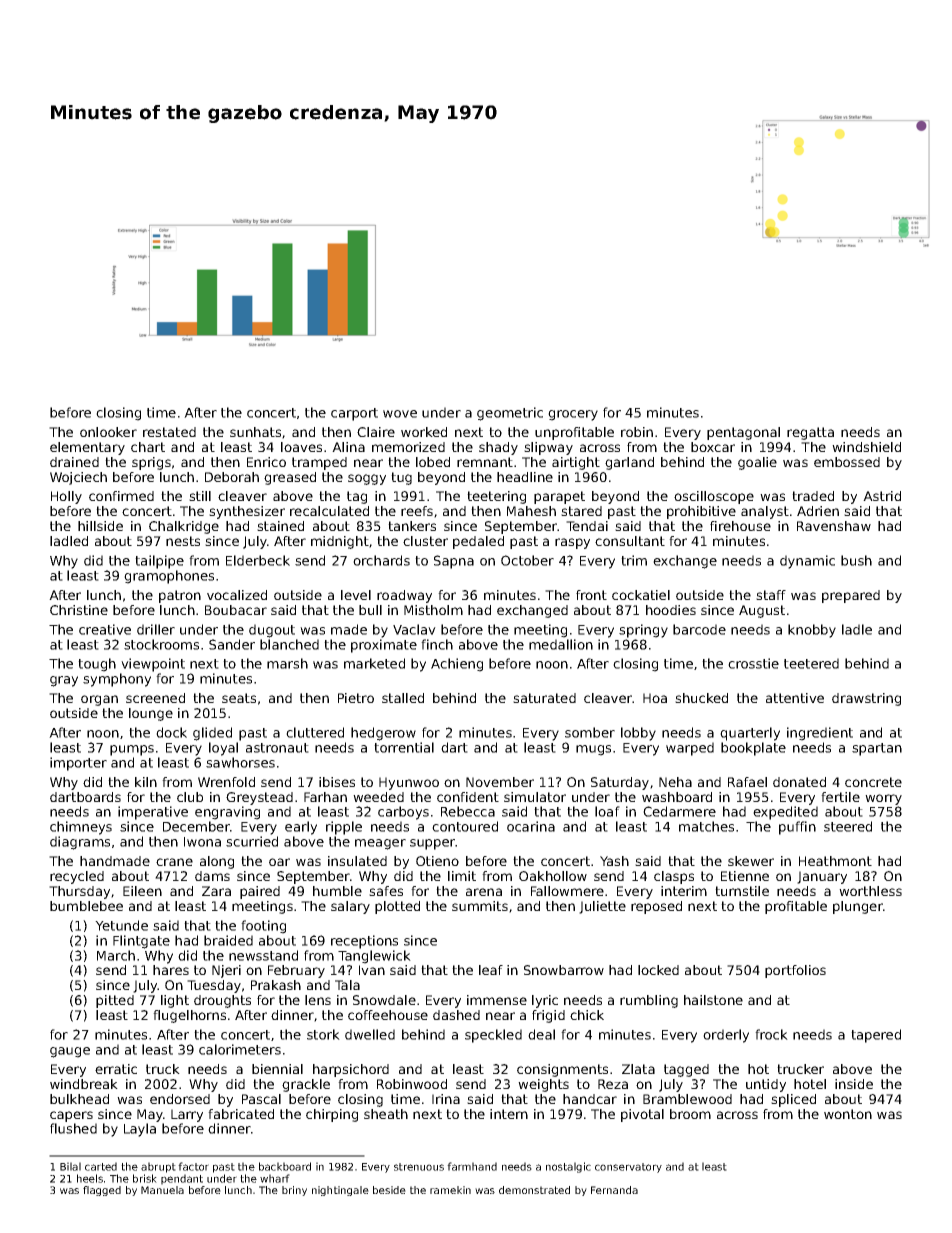  Describe the element at coordinates (607, 811) in the document. I see `loaf` at that location.
